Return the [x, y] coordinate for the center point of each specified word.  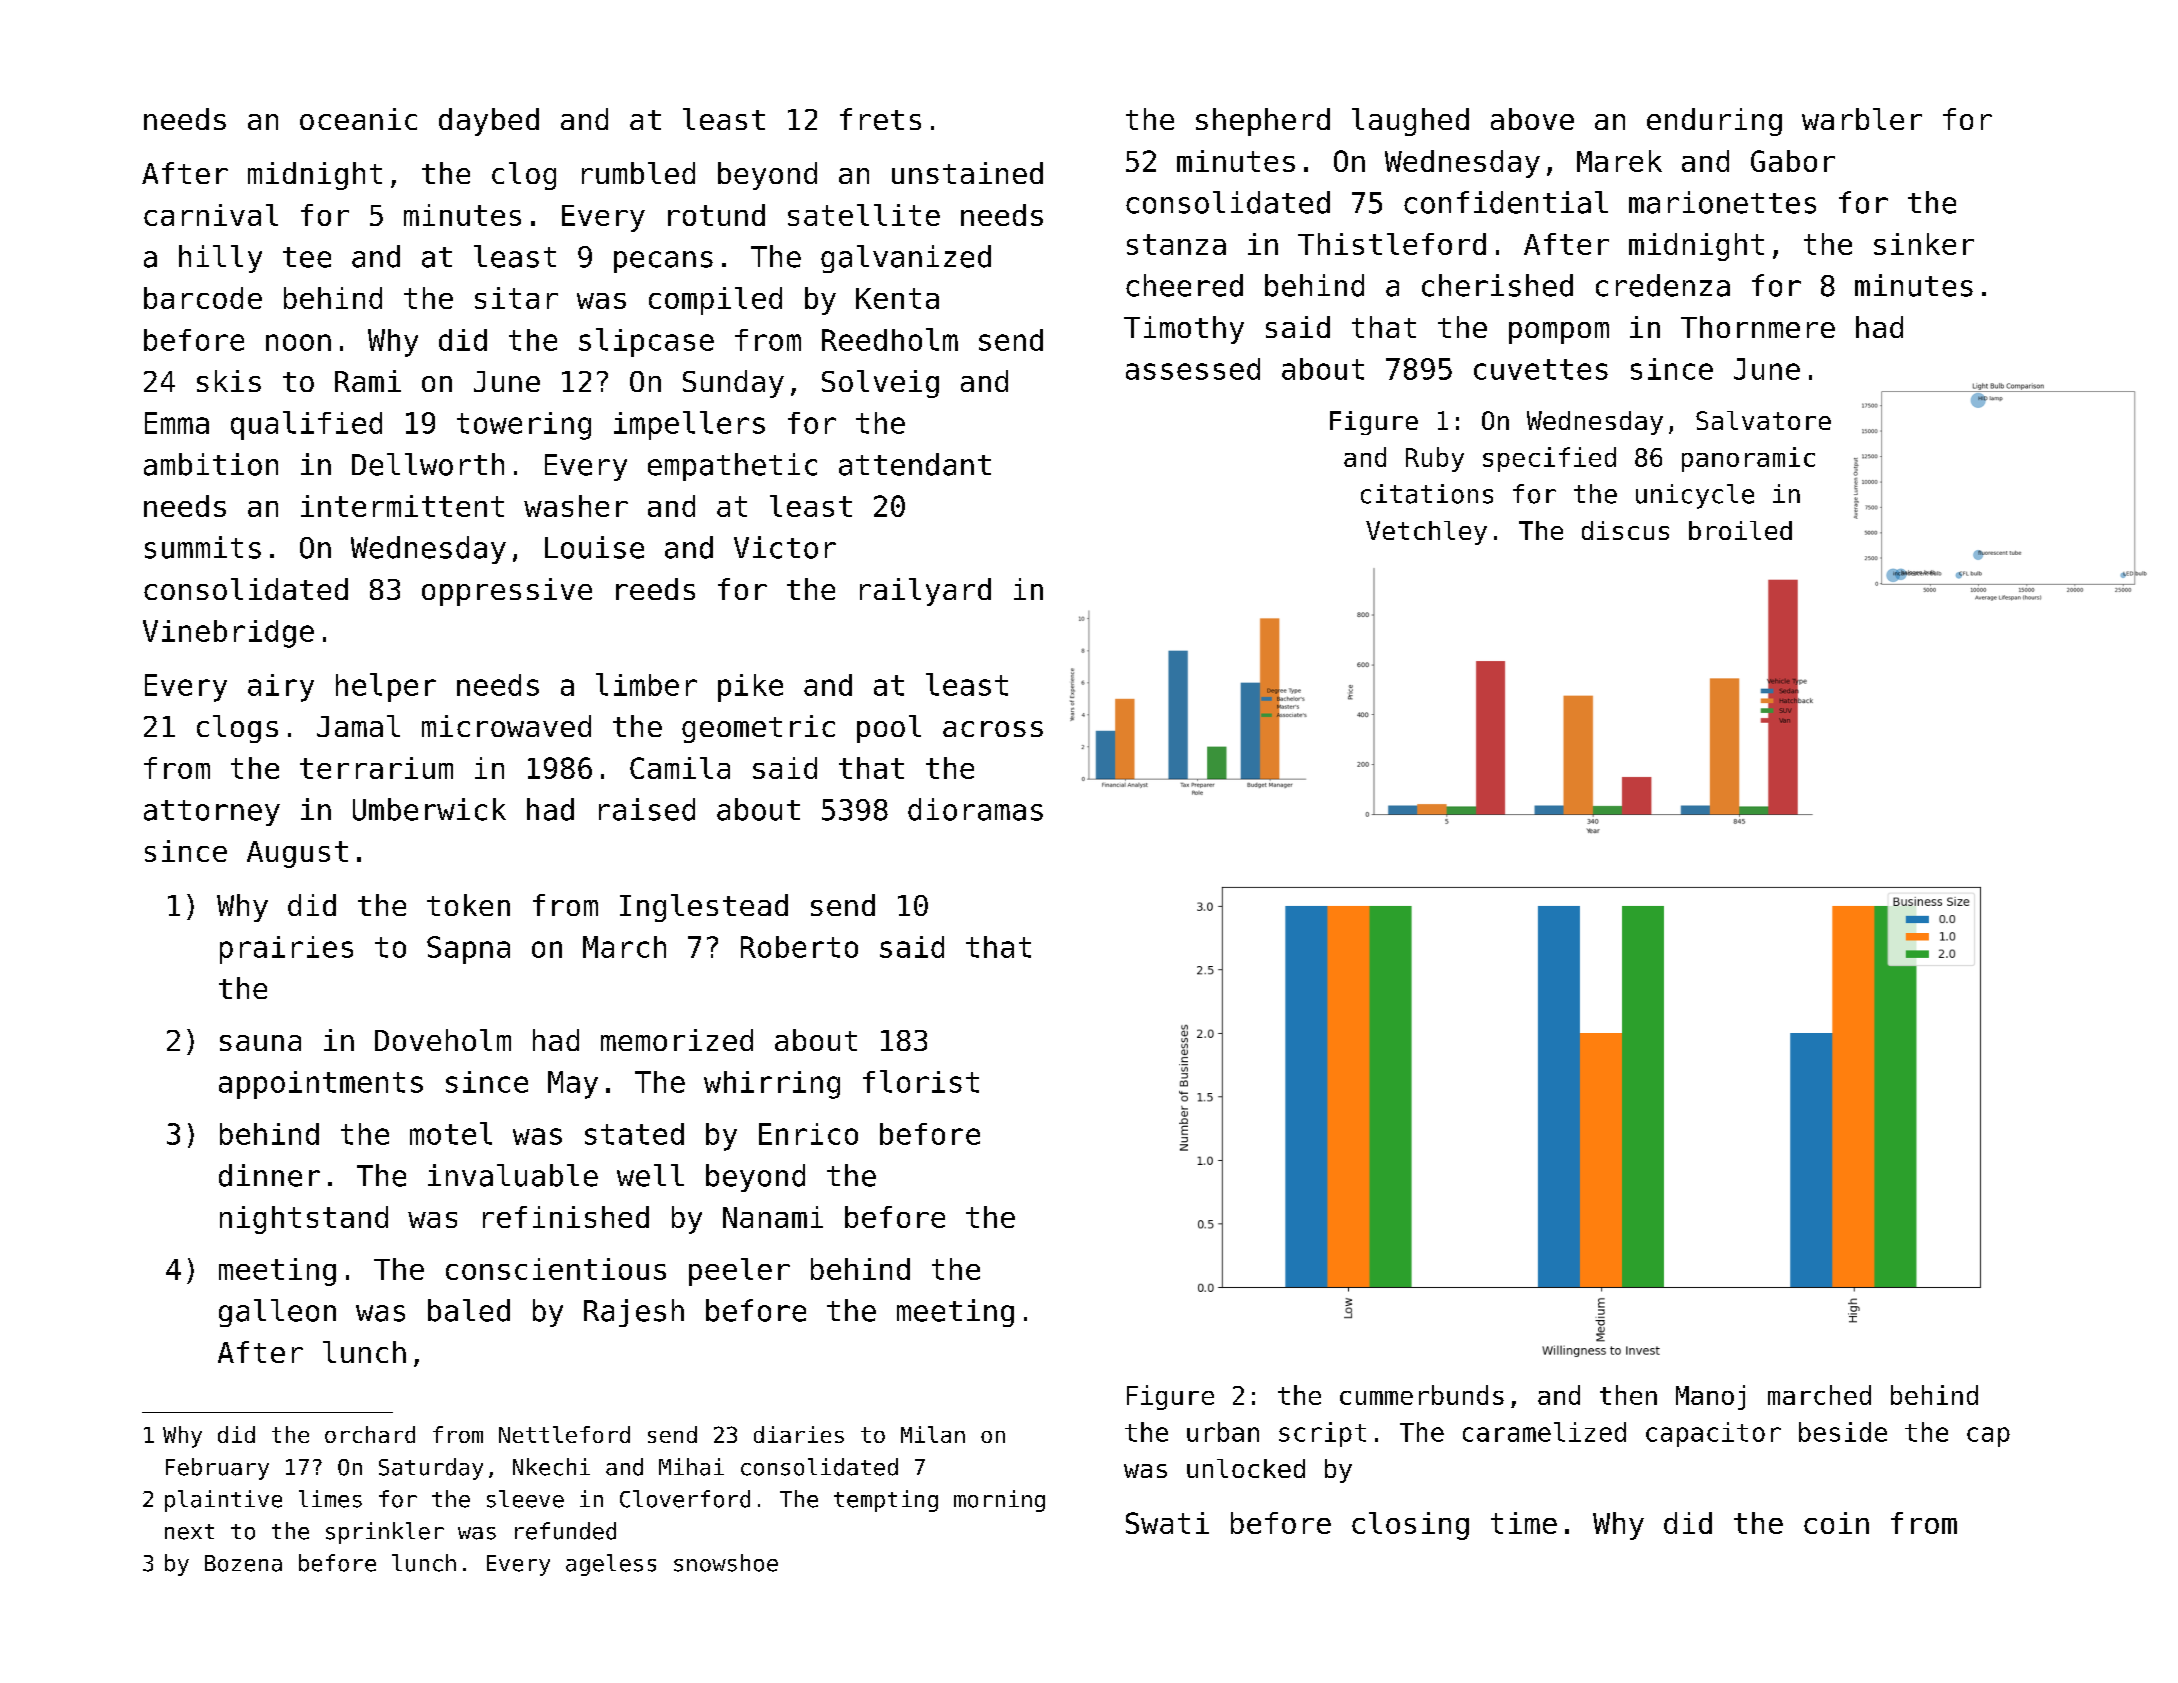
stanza [1176, 244]
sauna [260, 1043]
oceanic [358, 119]
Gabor [1793, 161]
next [189, 1532]
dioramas [975, 809]
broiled [1740, 530]
